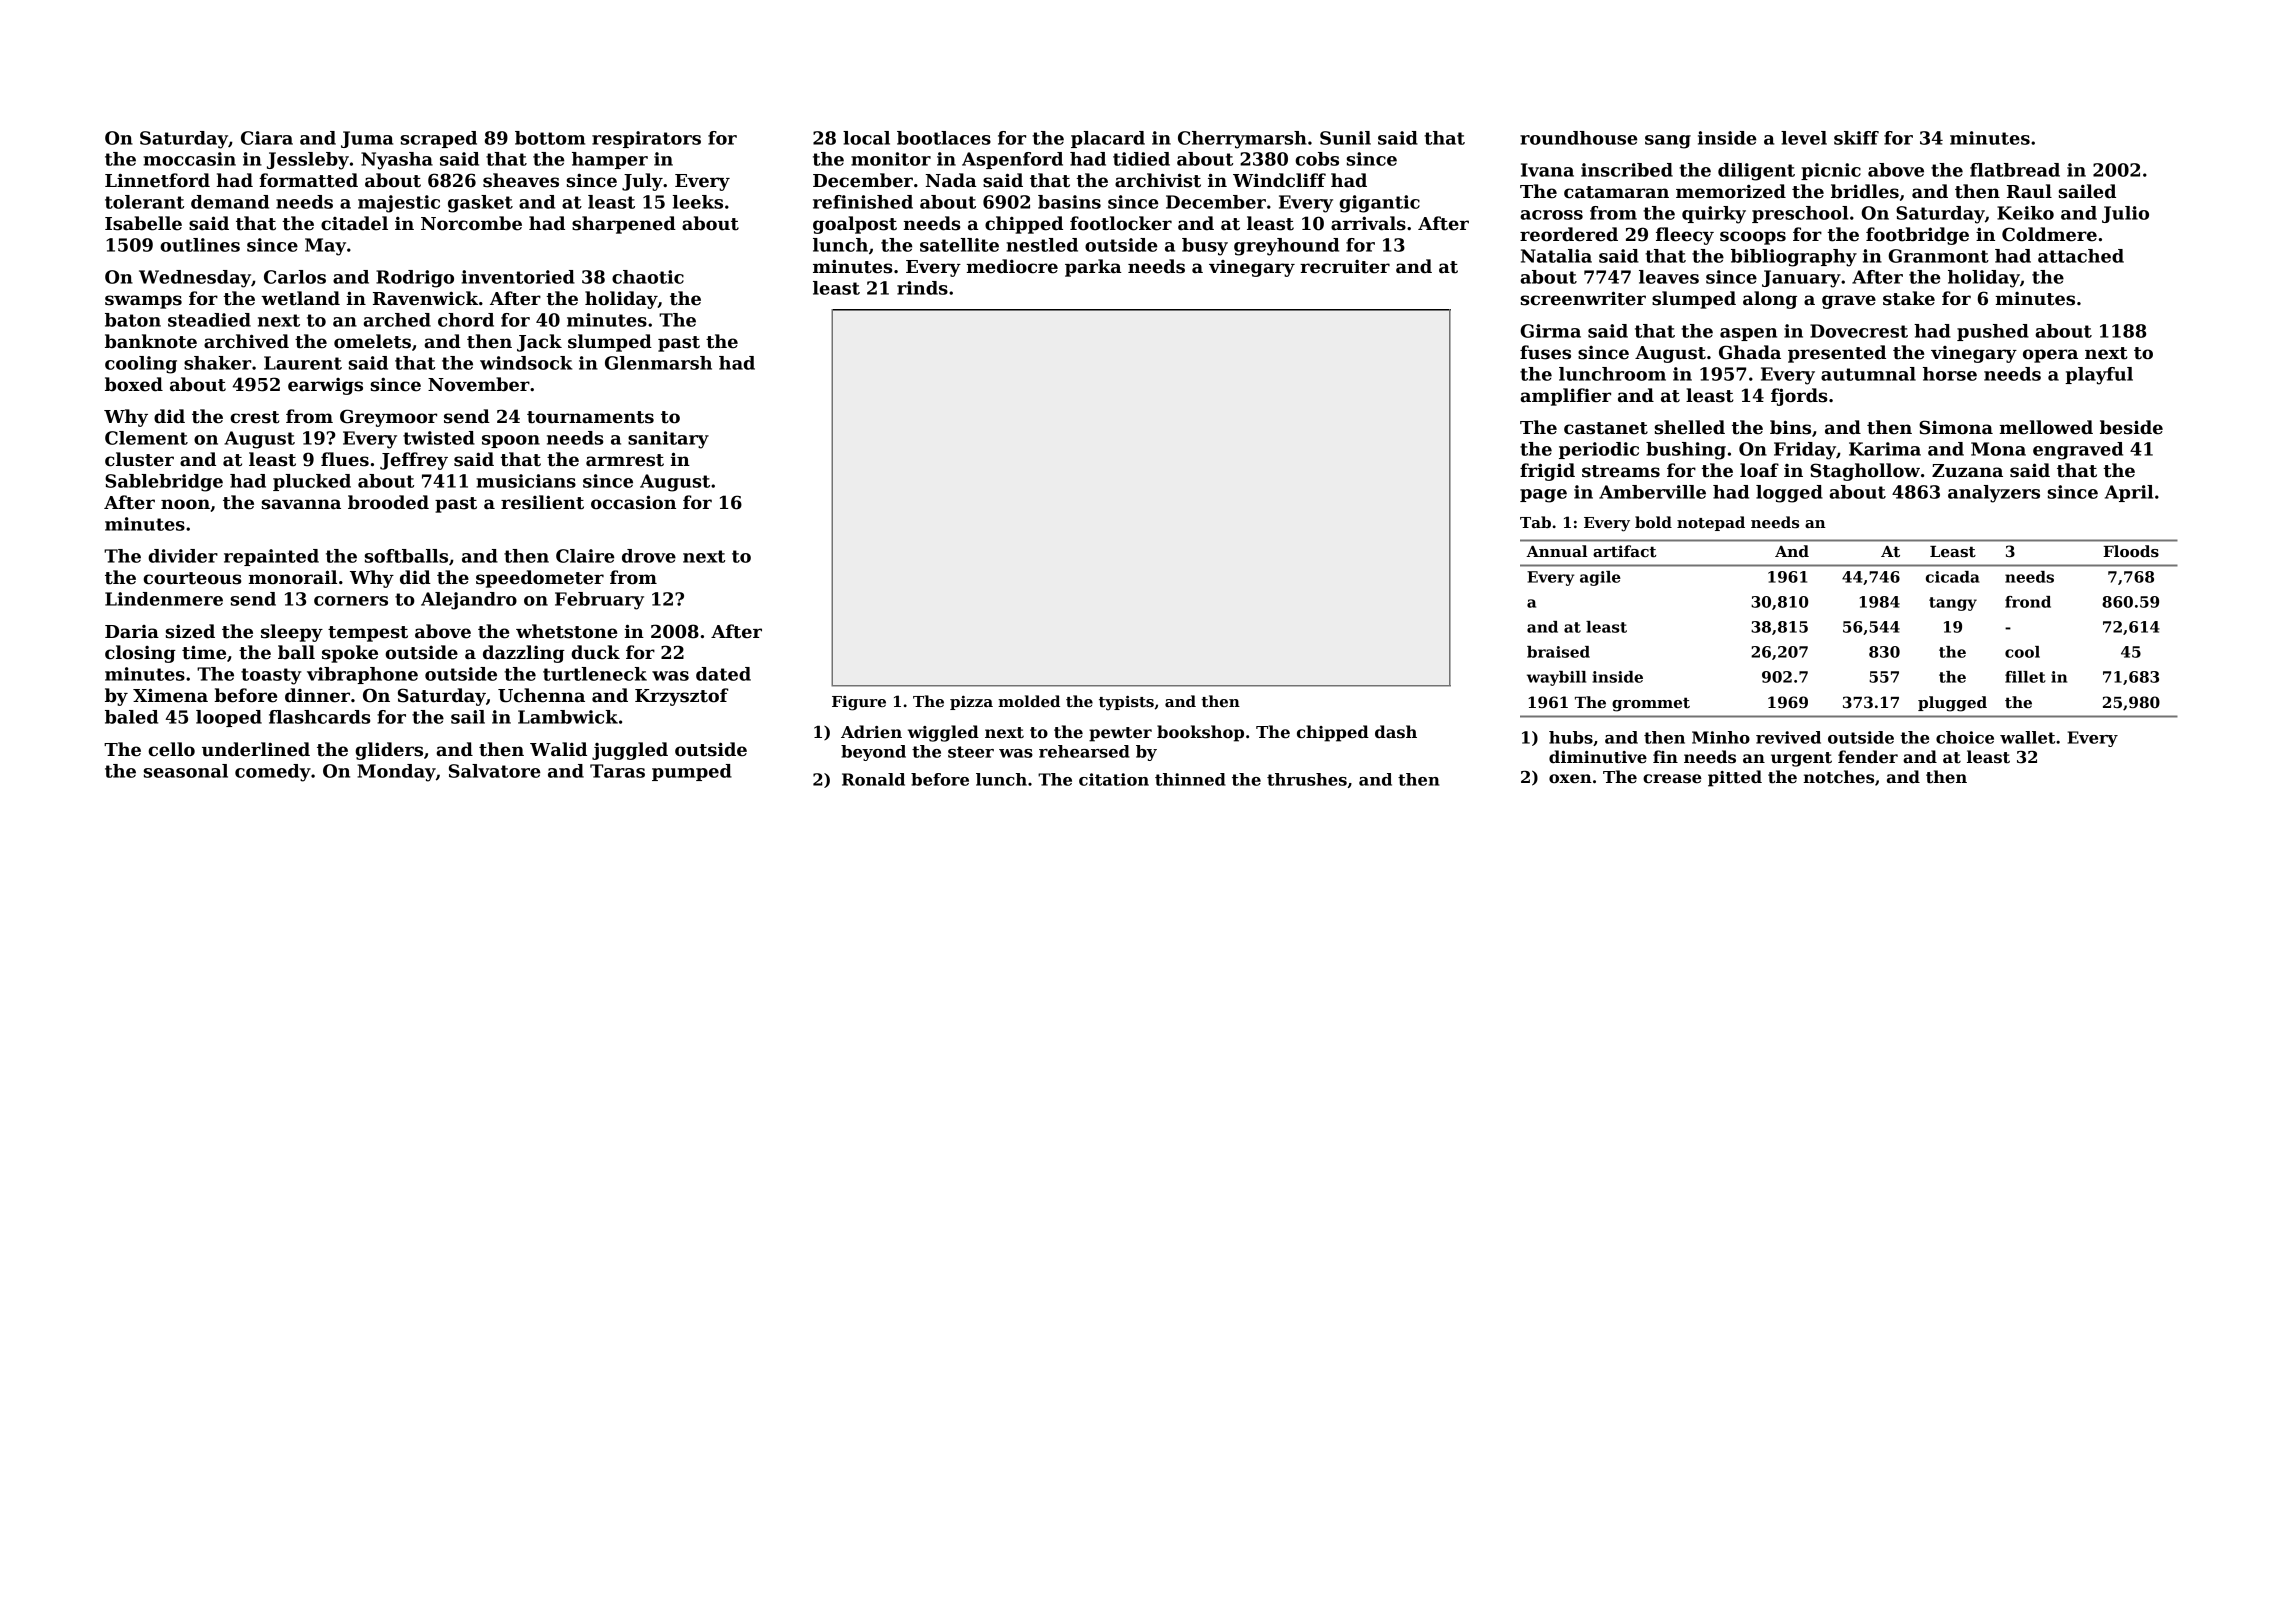 The image size is (2282, 1614). Describe the element at coordinates (190, 631) in the screenshot. I see `sized` at that location.
